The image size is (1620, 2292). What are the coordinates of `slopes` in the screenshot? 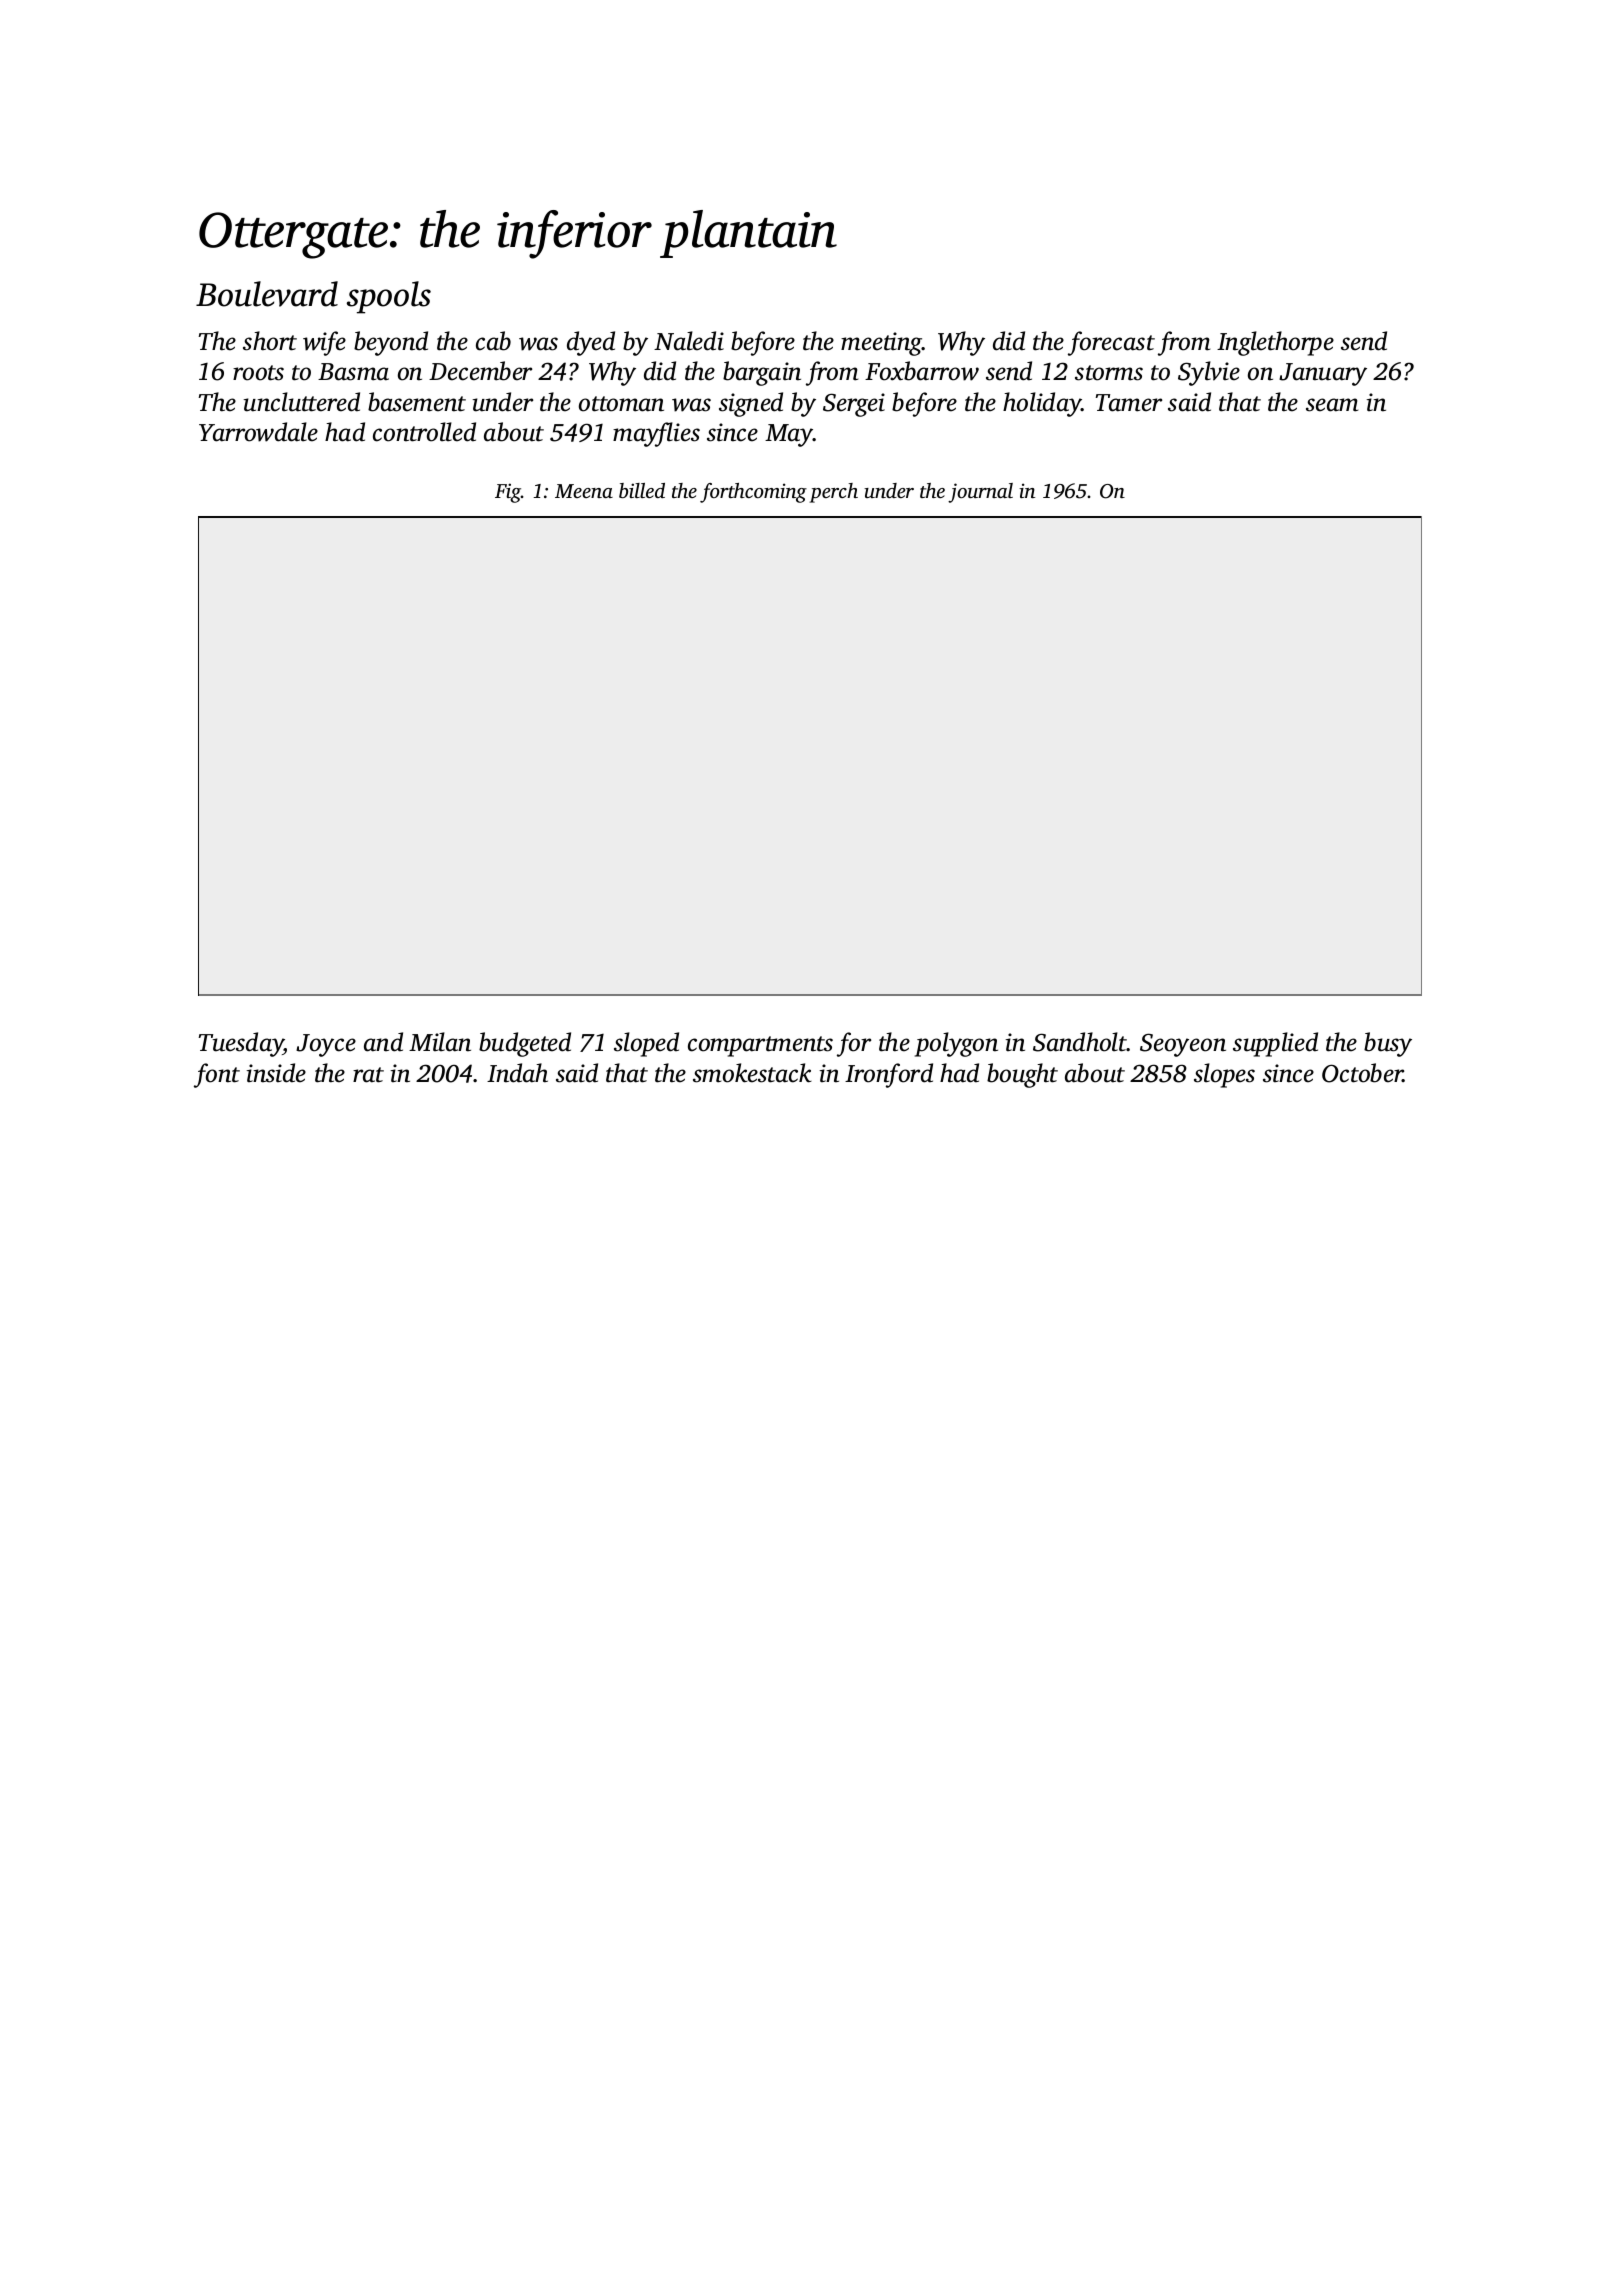 It's located at (1224, 1075).
